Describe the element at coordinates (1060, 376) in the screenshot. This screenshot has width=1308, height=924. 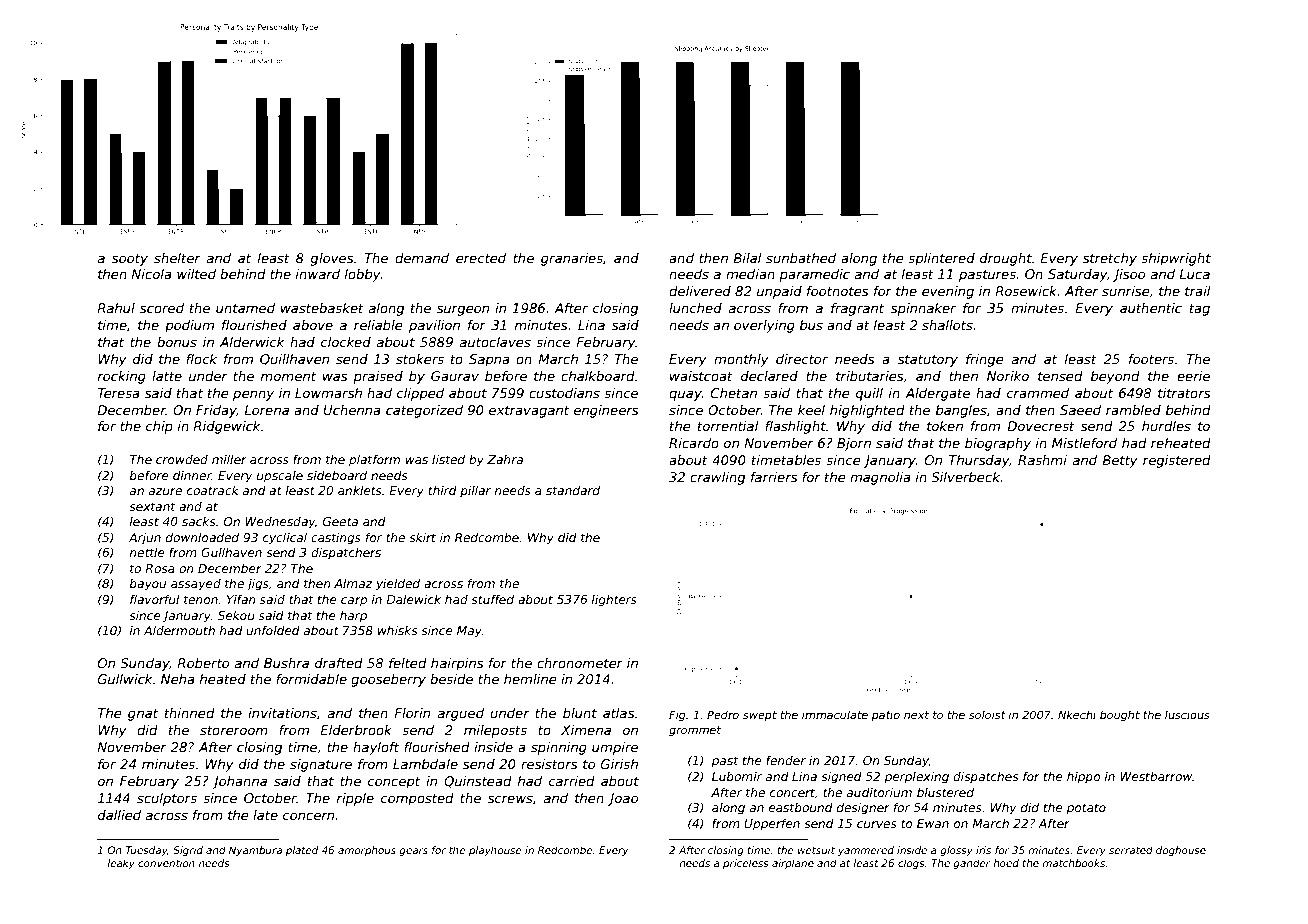
I see `tensed` at that location.
